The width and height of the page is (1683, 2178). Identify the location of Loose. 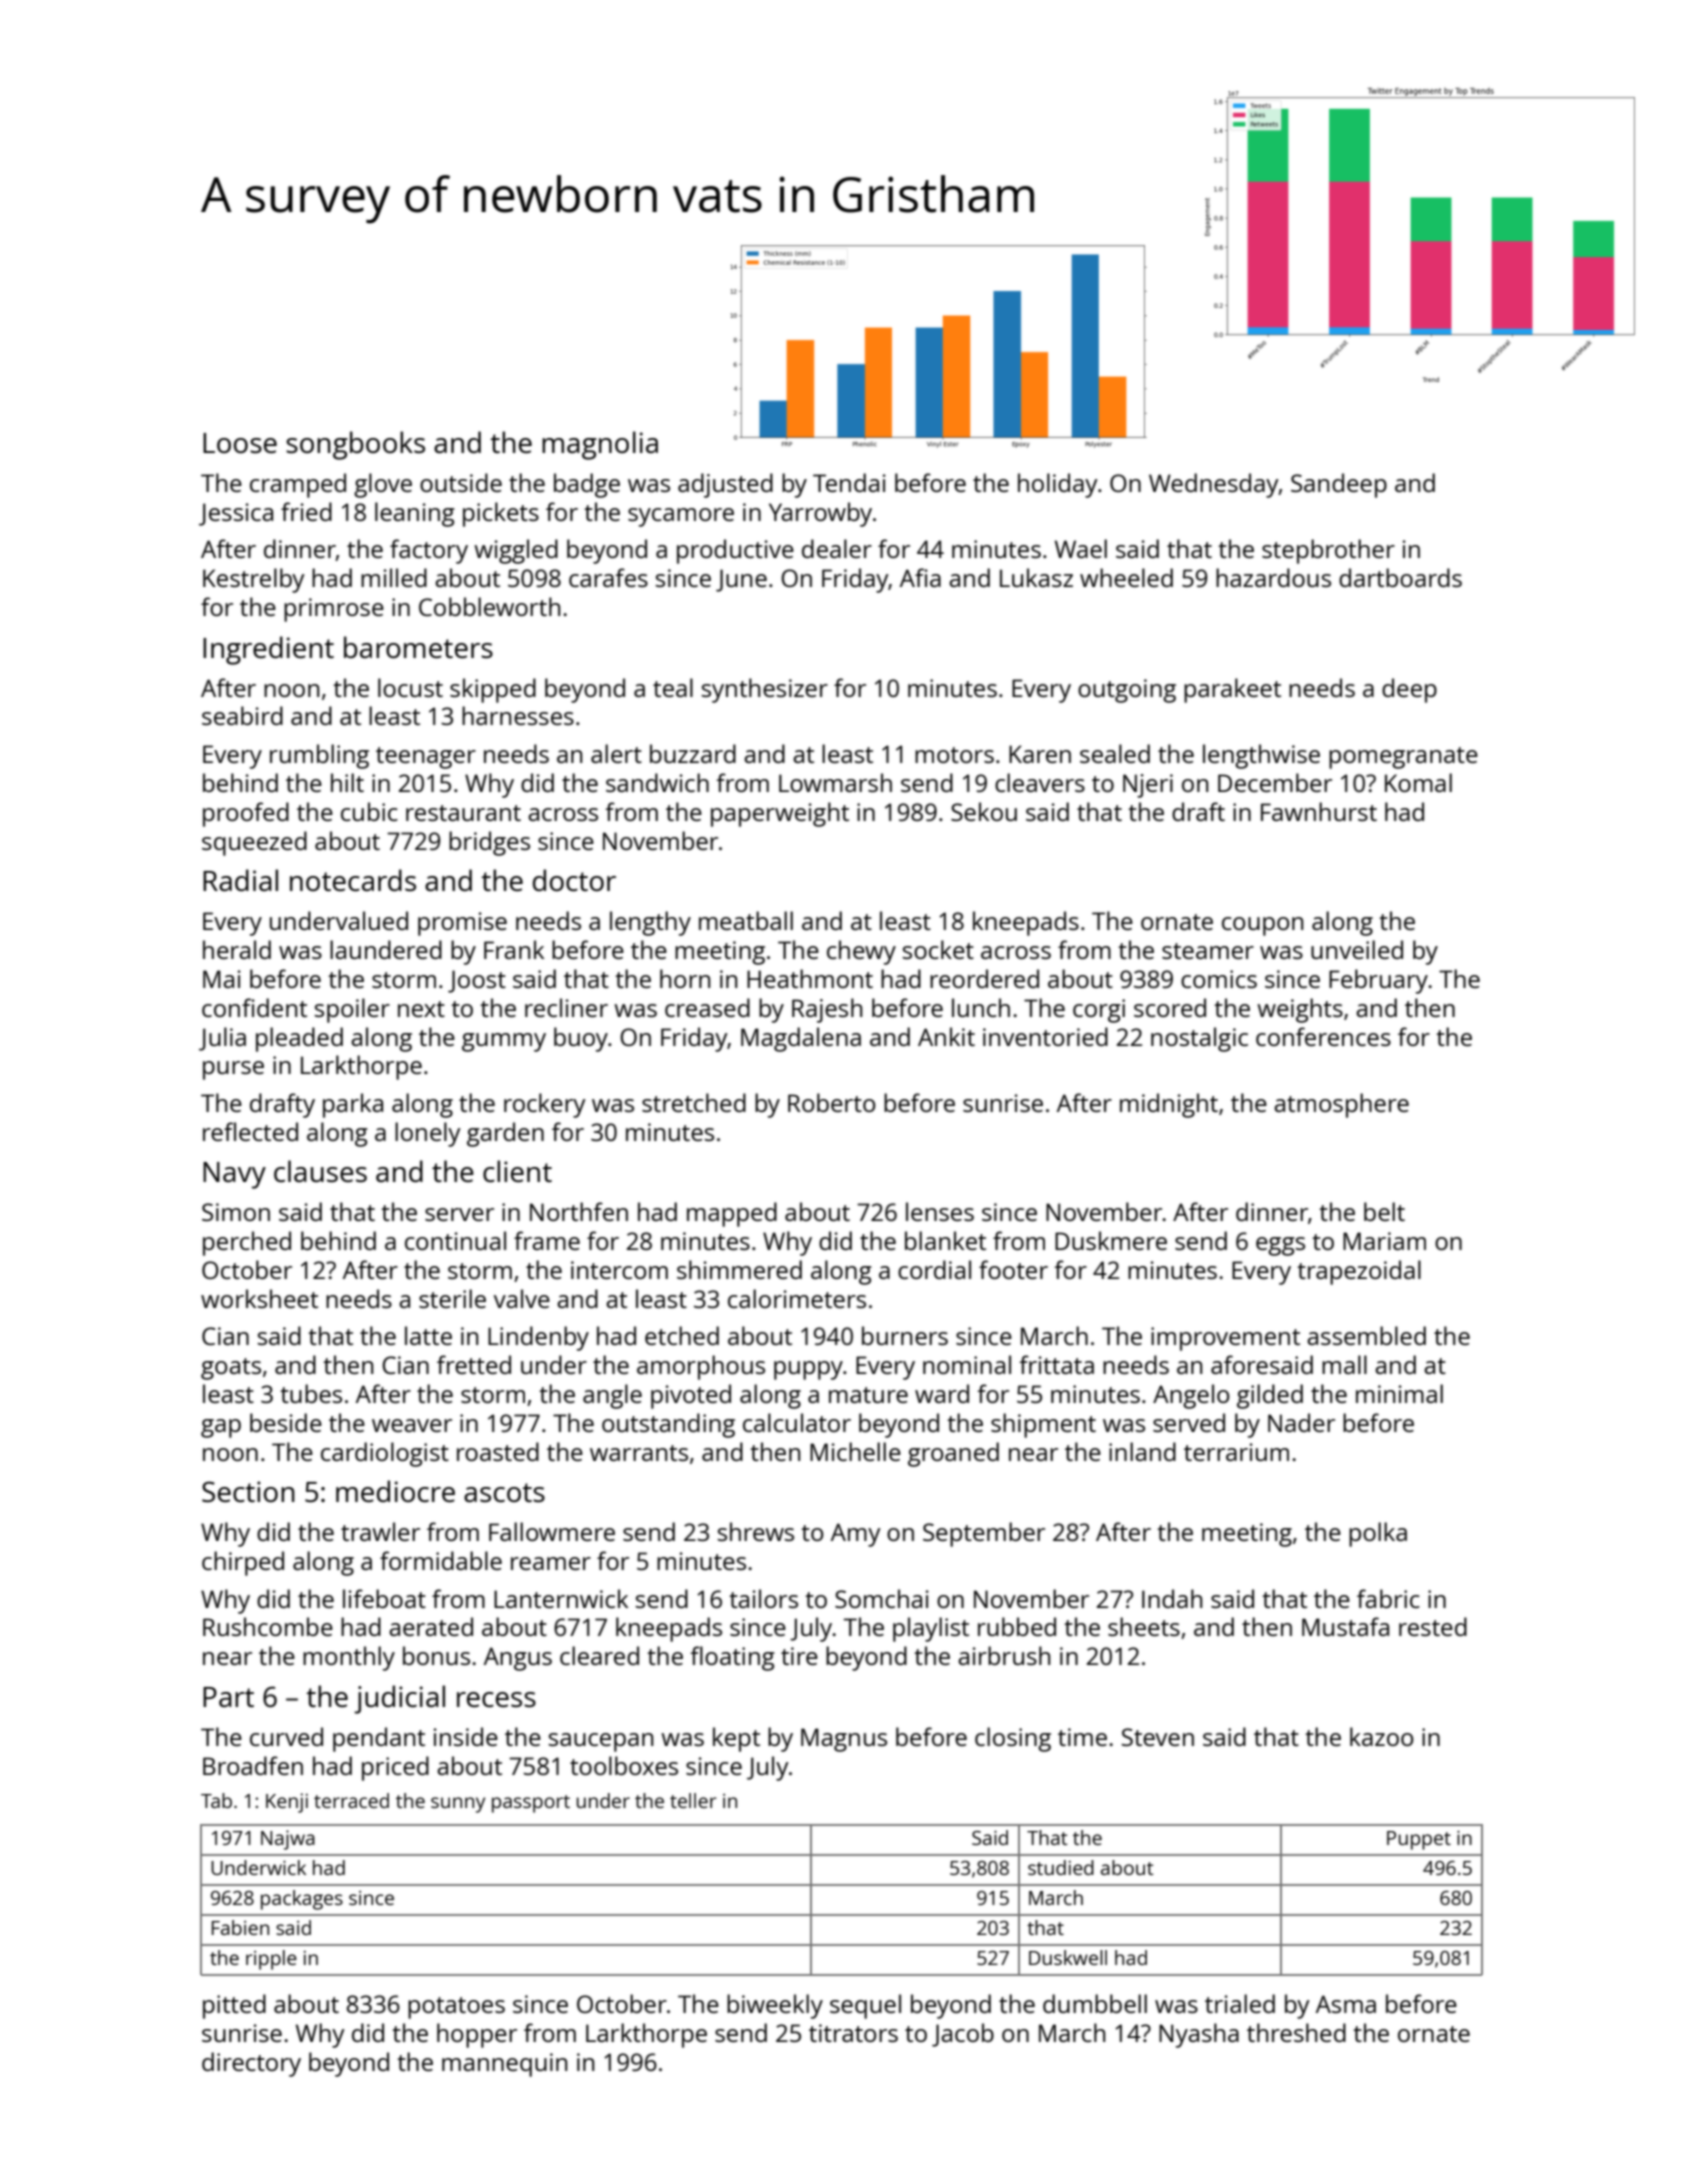
(240, 443).
